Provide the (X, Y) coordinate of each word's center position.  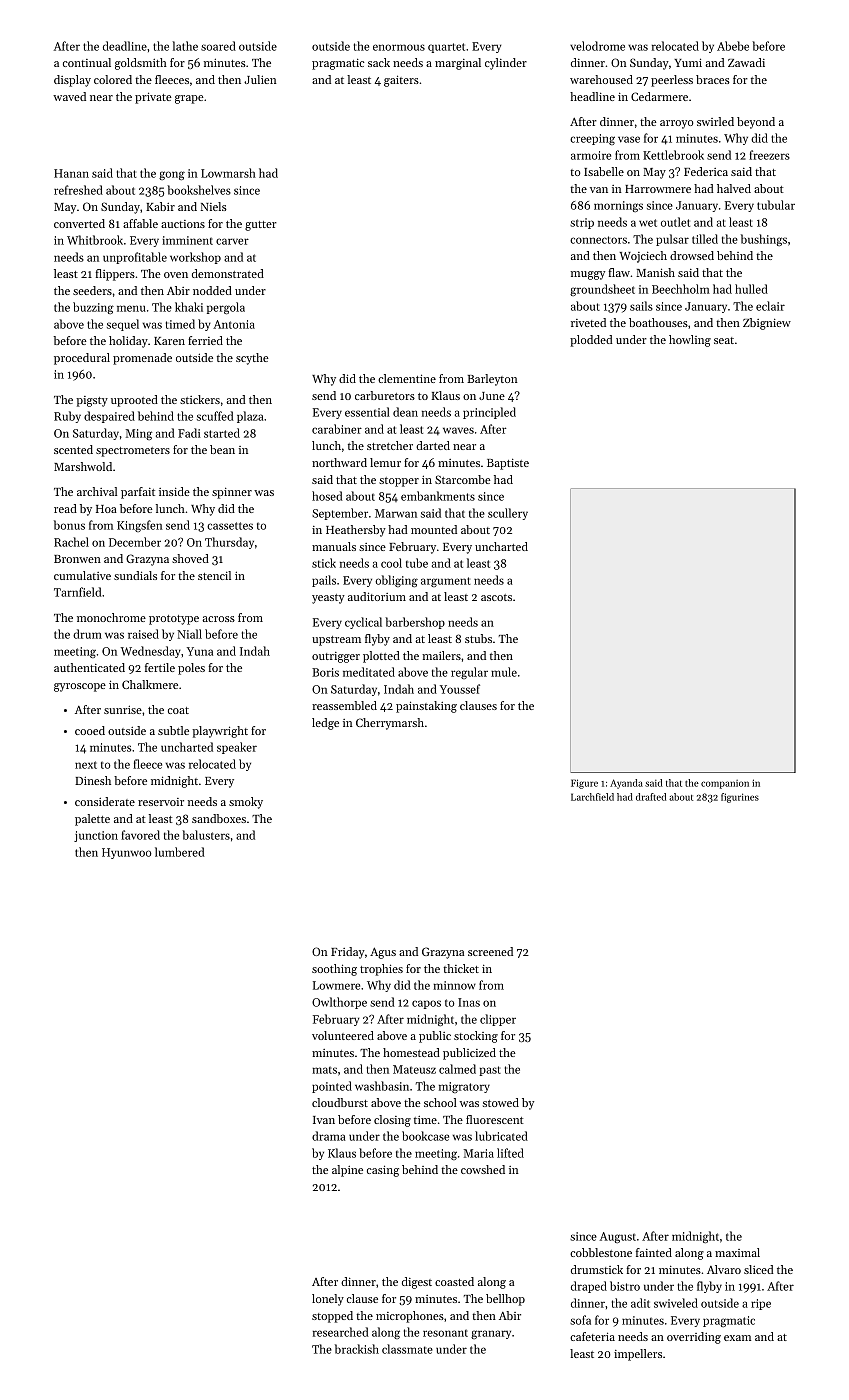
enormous (399, 47)
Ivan (324, 1120)
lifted (510, 1153)
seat (724, 340)
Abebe (733, 46)
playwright (220, 732)
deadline (125, 46)
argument (446, 582)
